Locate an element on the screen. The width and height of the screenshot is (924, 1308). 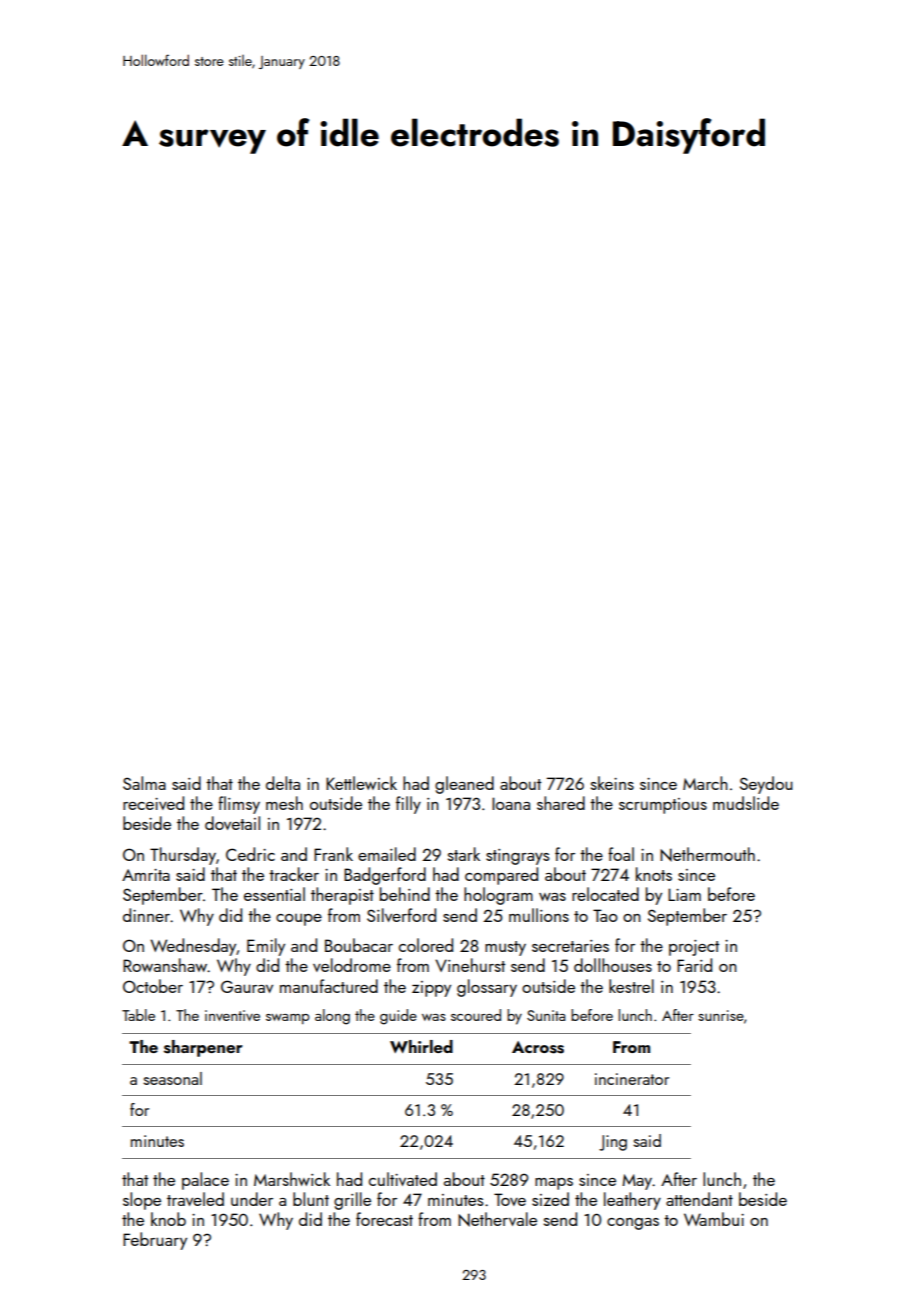
congas is located at coordinates (633, 1224).
